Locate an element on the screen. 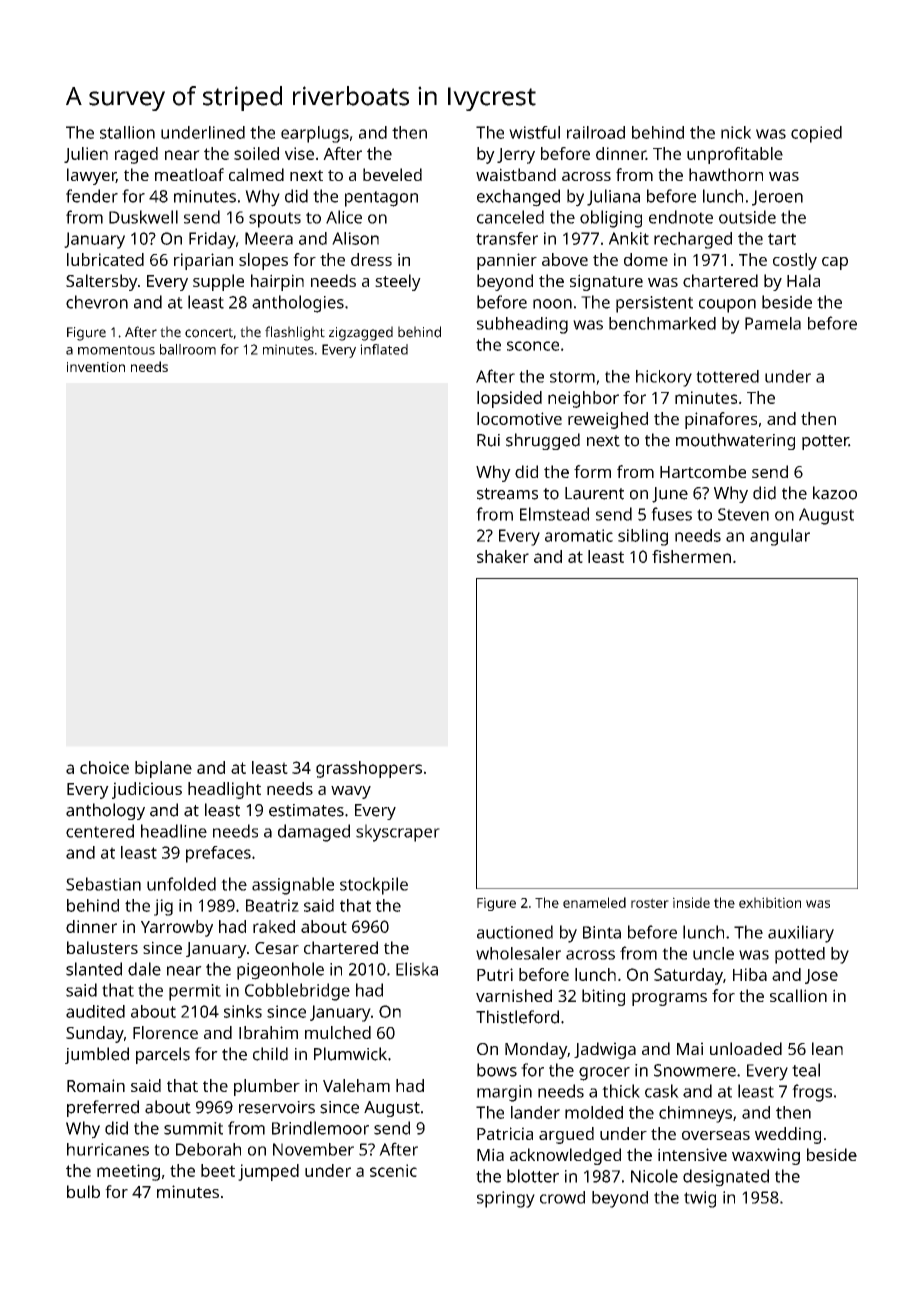 The height and width of the screenshot is (1308, 924). programs is located at coordinates (669, 999).
